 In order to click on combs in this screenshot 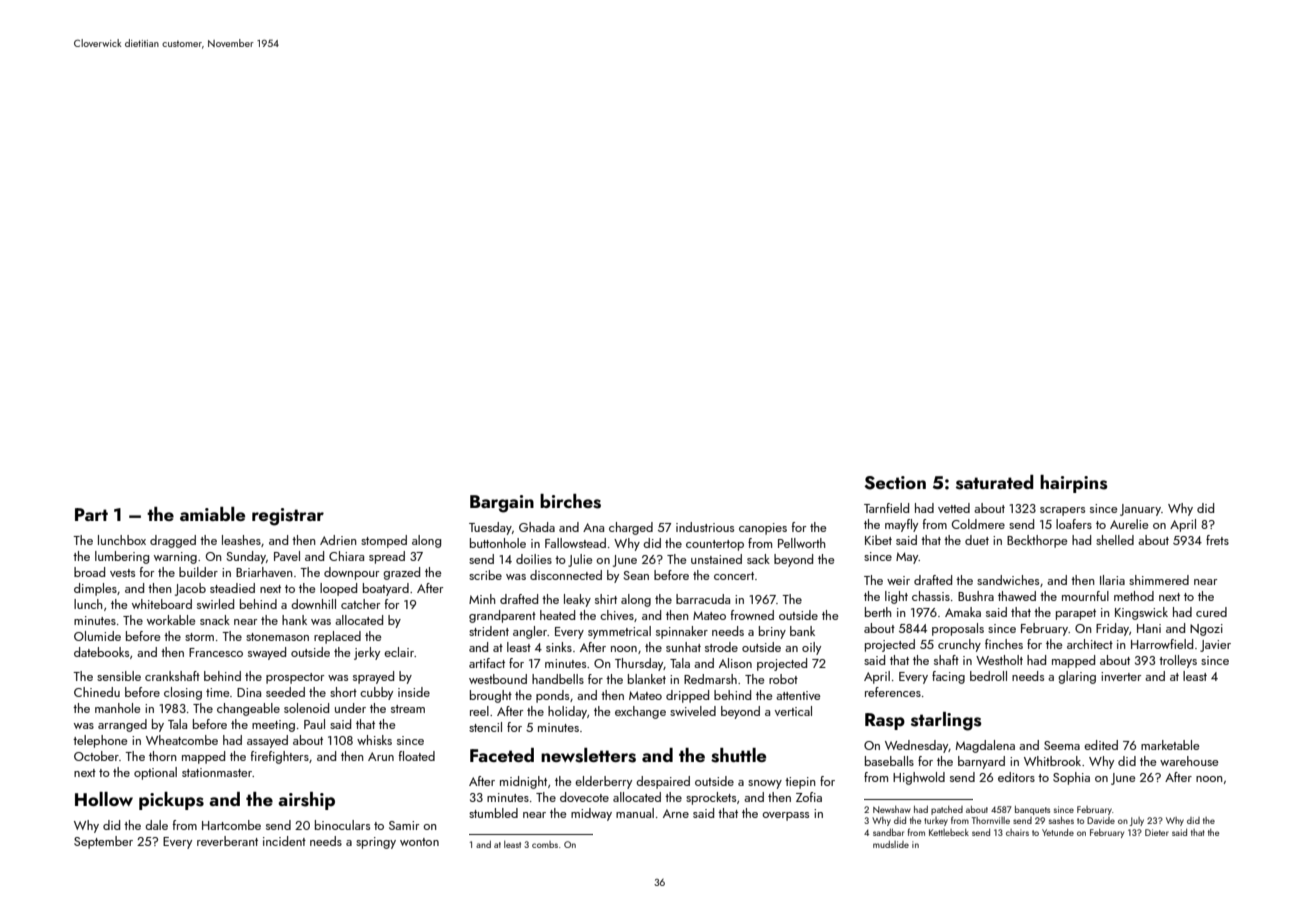, I will do `click(545, 844)`.
